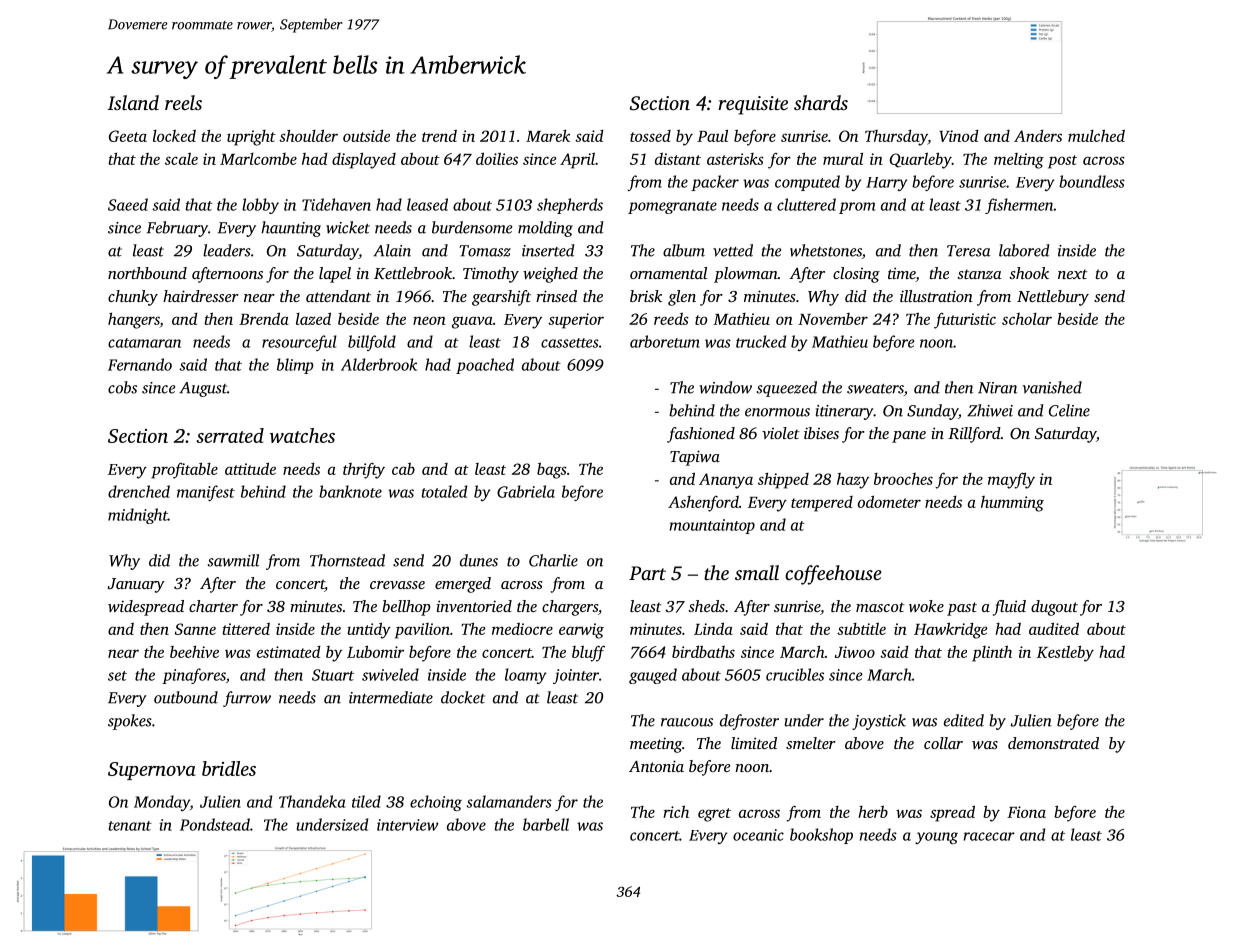 This document has height=952, width=1233. What do you see at coordinates (130, 826) in the document?
I see `tenant` at bounding box center [130, 826].
